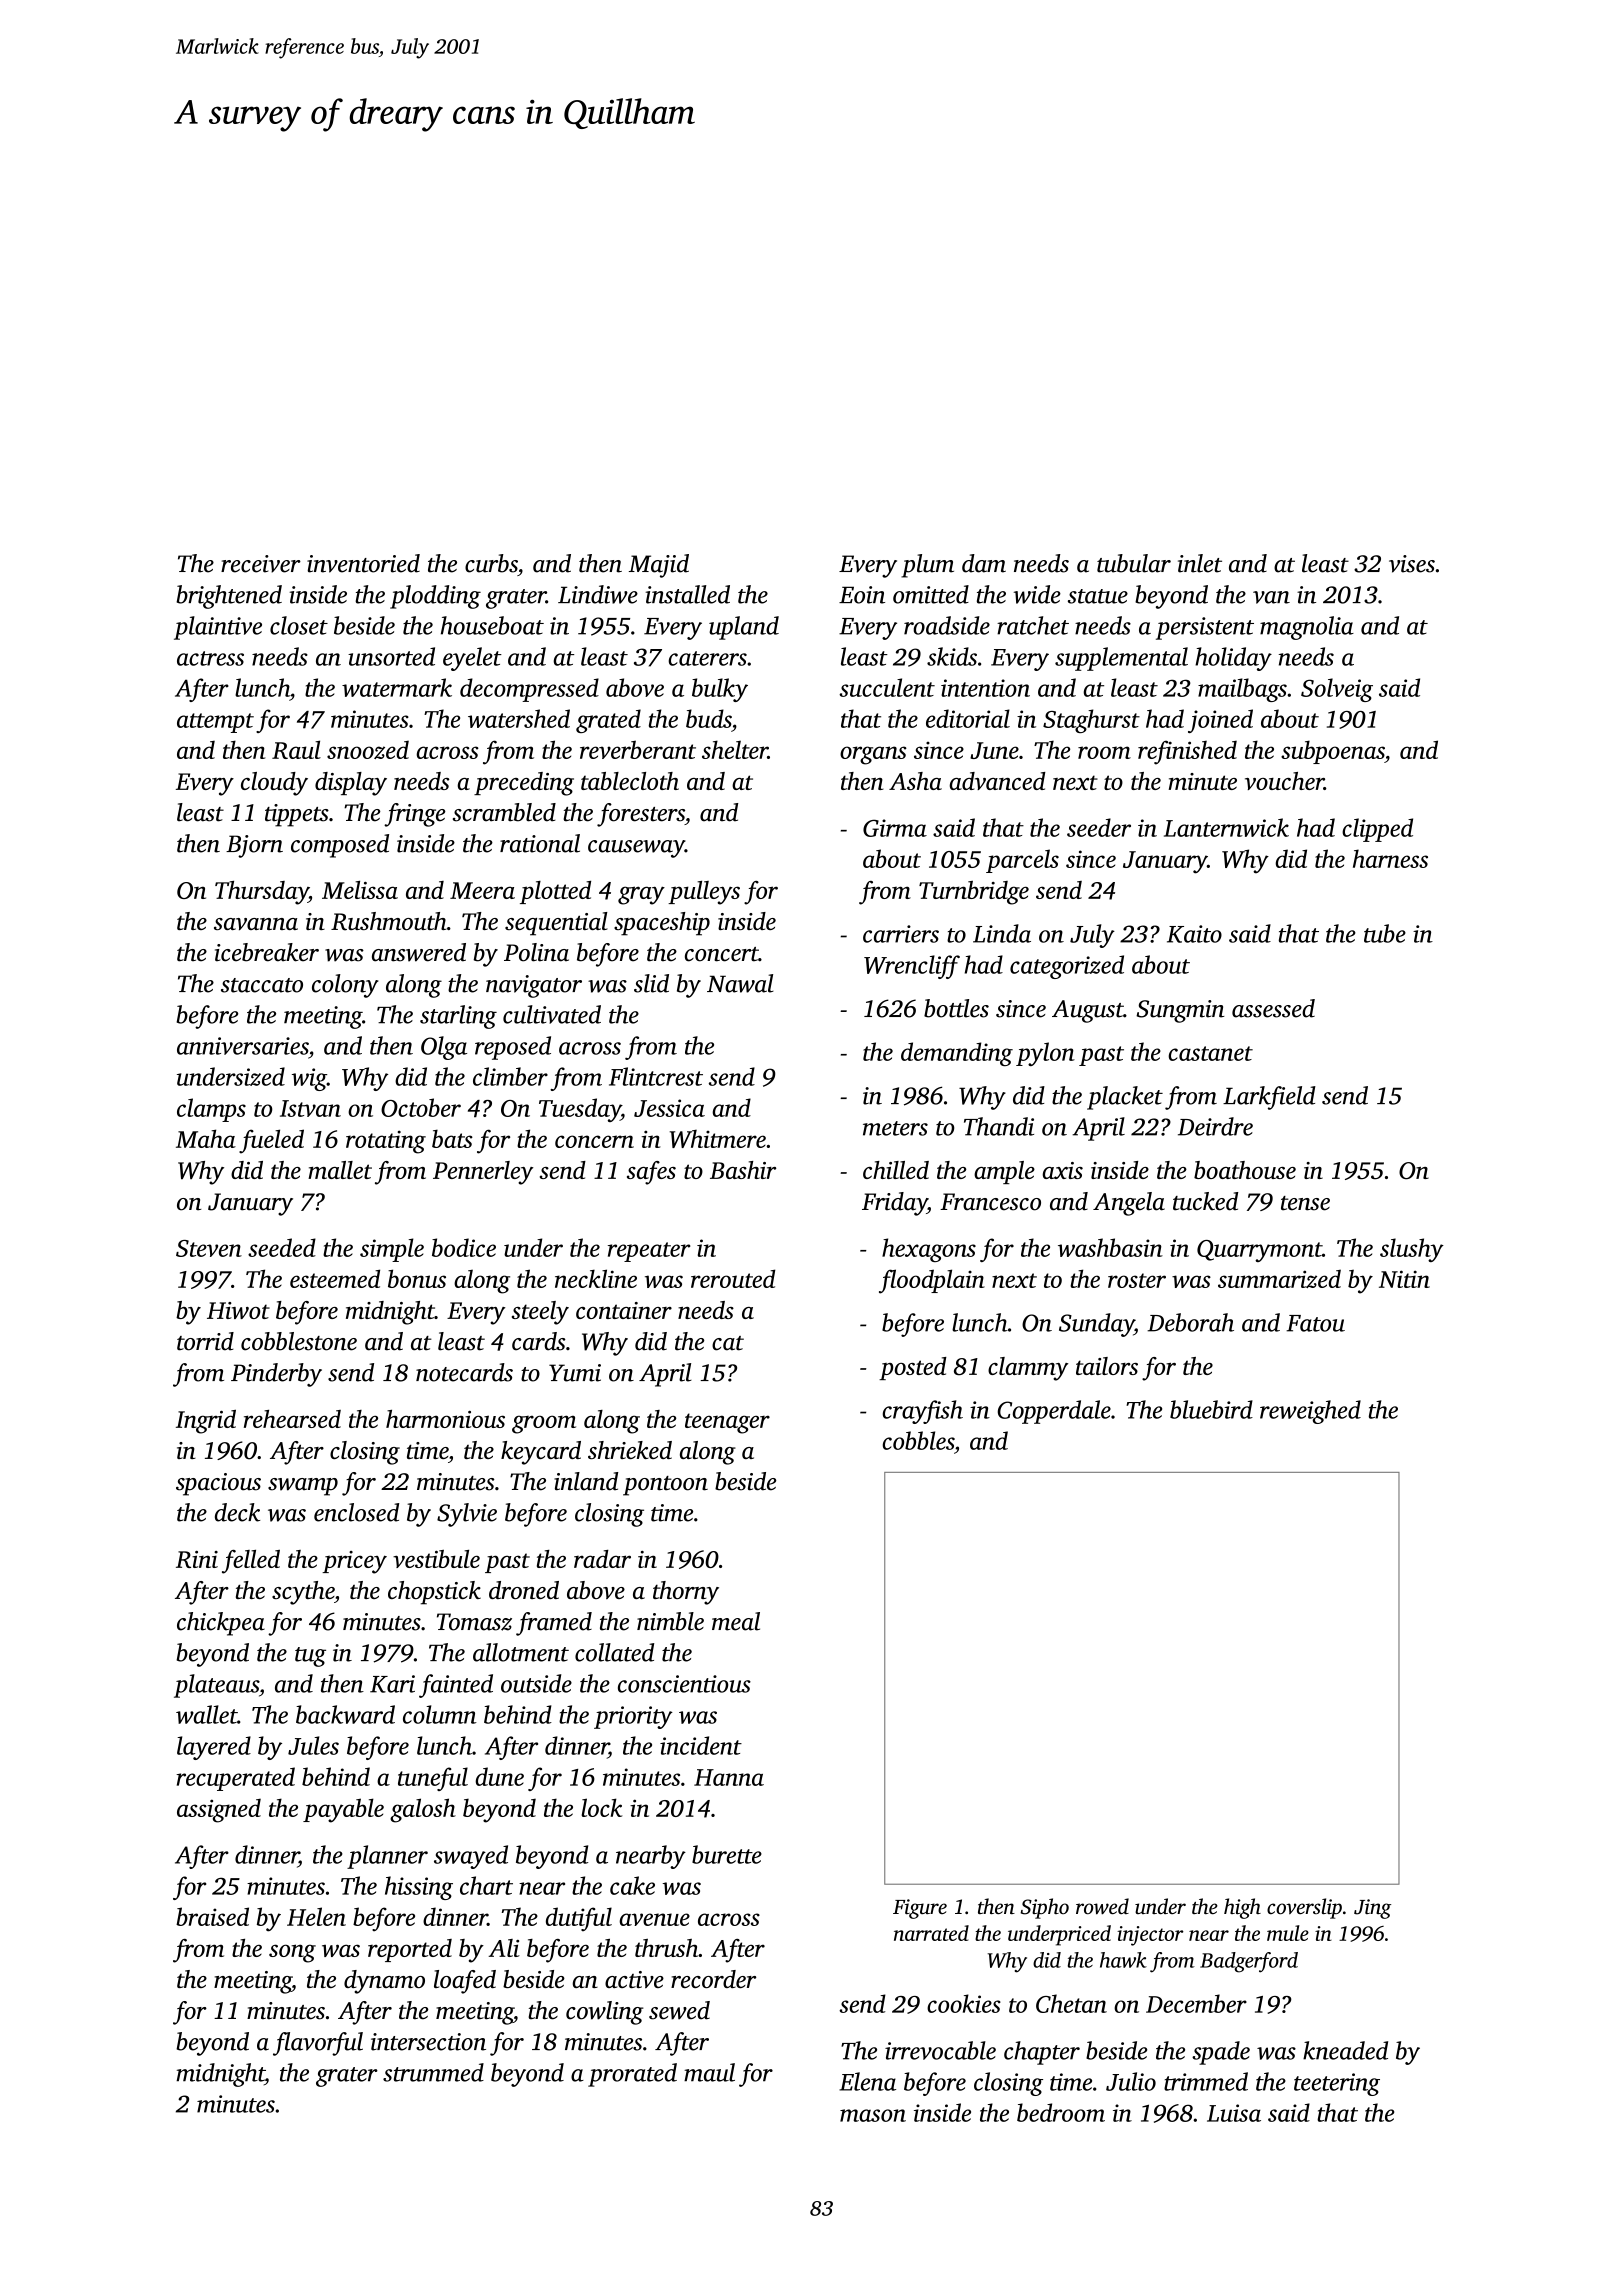 The width and height of the screenshot is (1620, 2292). I want to click on reweighed, so click(1310, 1412).
